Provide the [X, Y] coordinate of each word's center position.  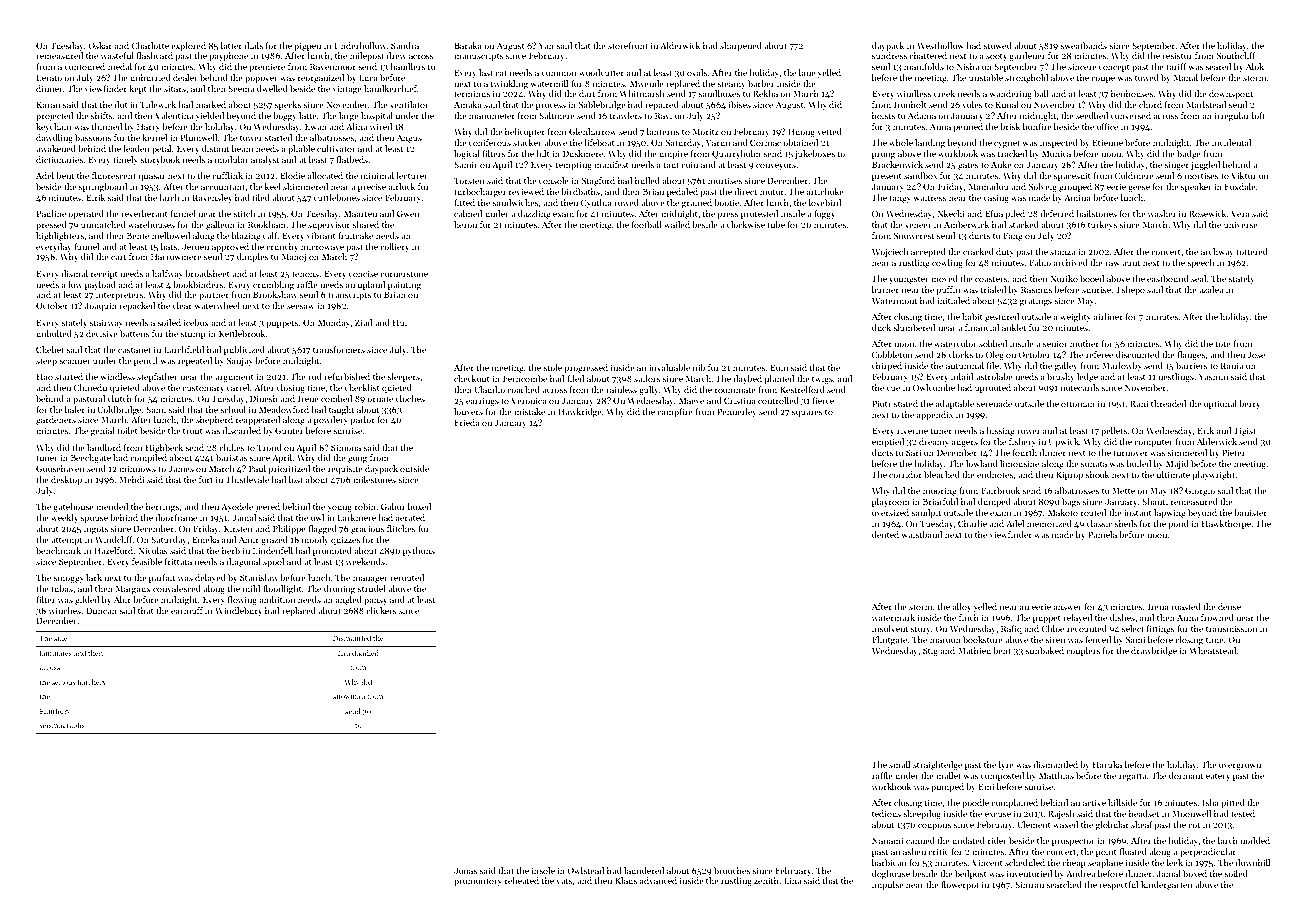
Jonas [465, 870]
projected [54, 116]
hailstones [1096, 213]
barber [761, 83]
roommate [735, 390]
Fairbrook [1000, 490]
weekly [64, 518]
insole [543, 870]
